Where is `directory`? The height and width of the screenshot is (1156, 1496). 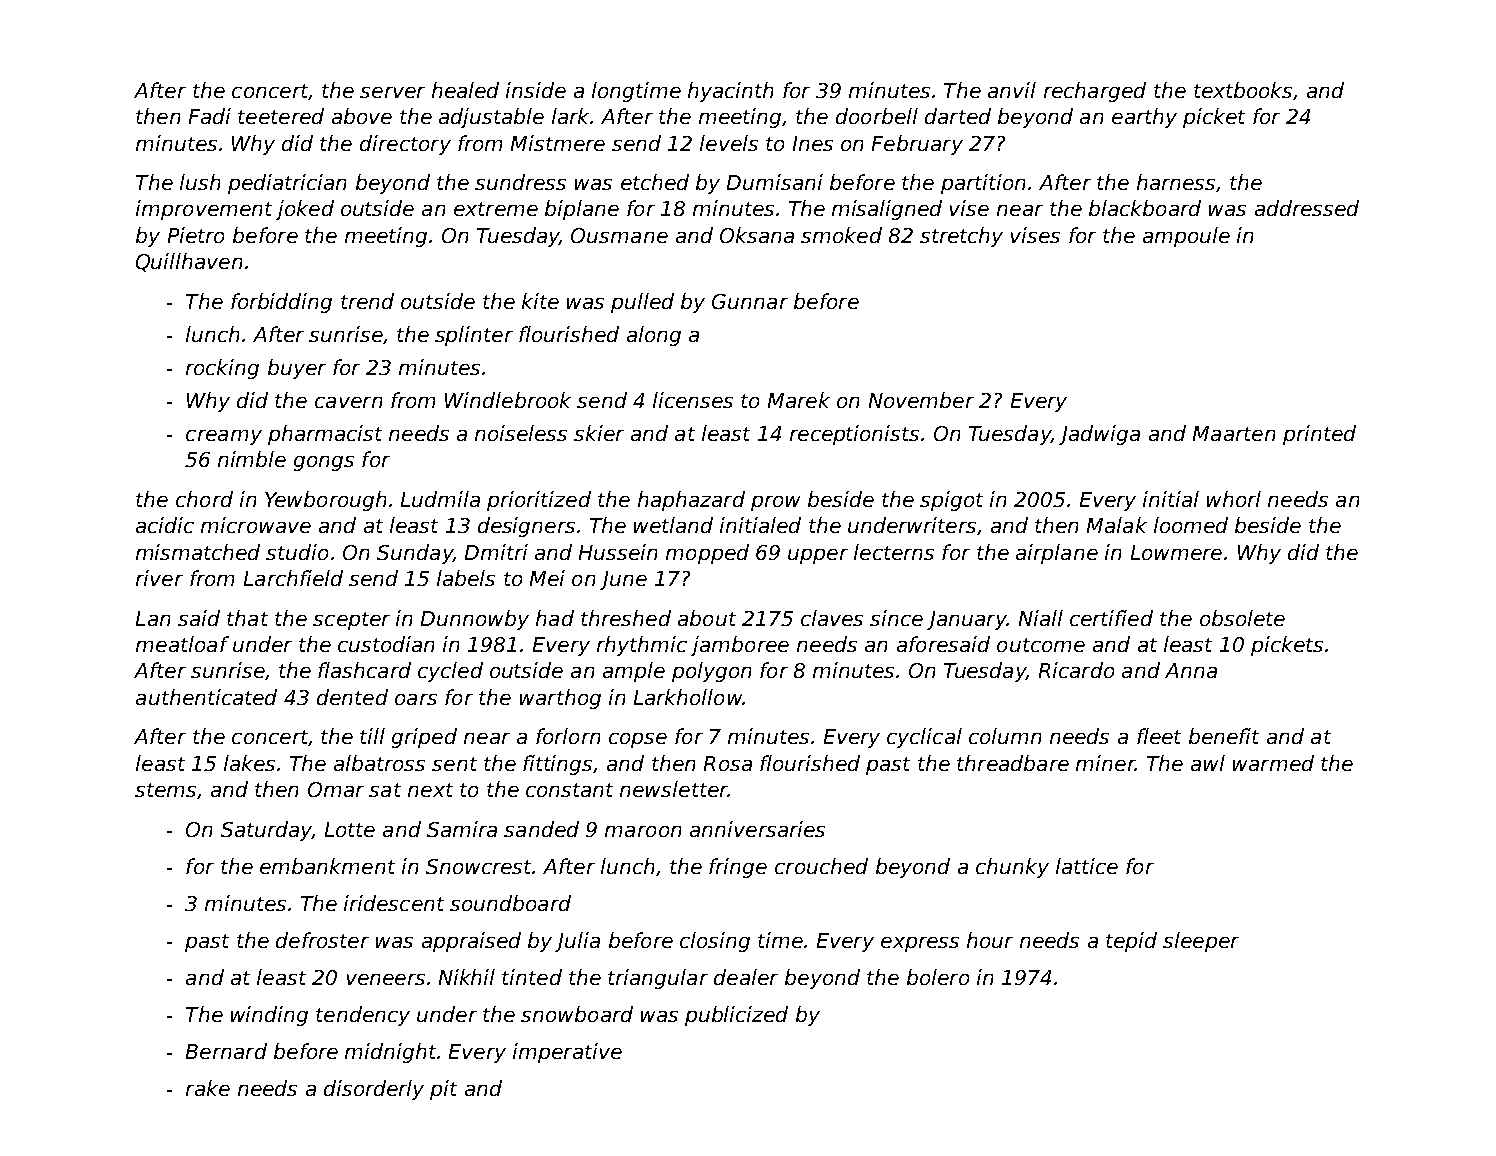
directory is located at coordinates (405, 145).
